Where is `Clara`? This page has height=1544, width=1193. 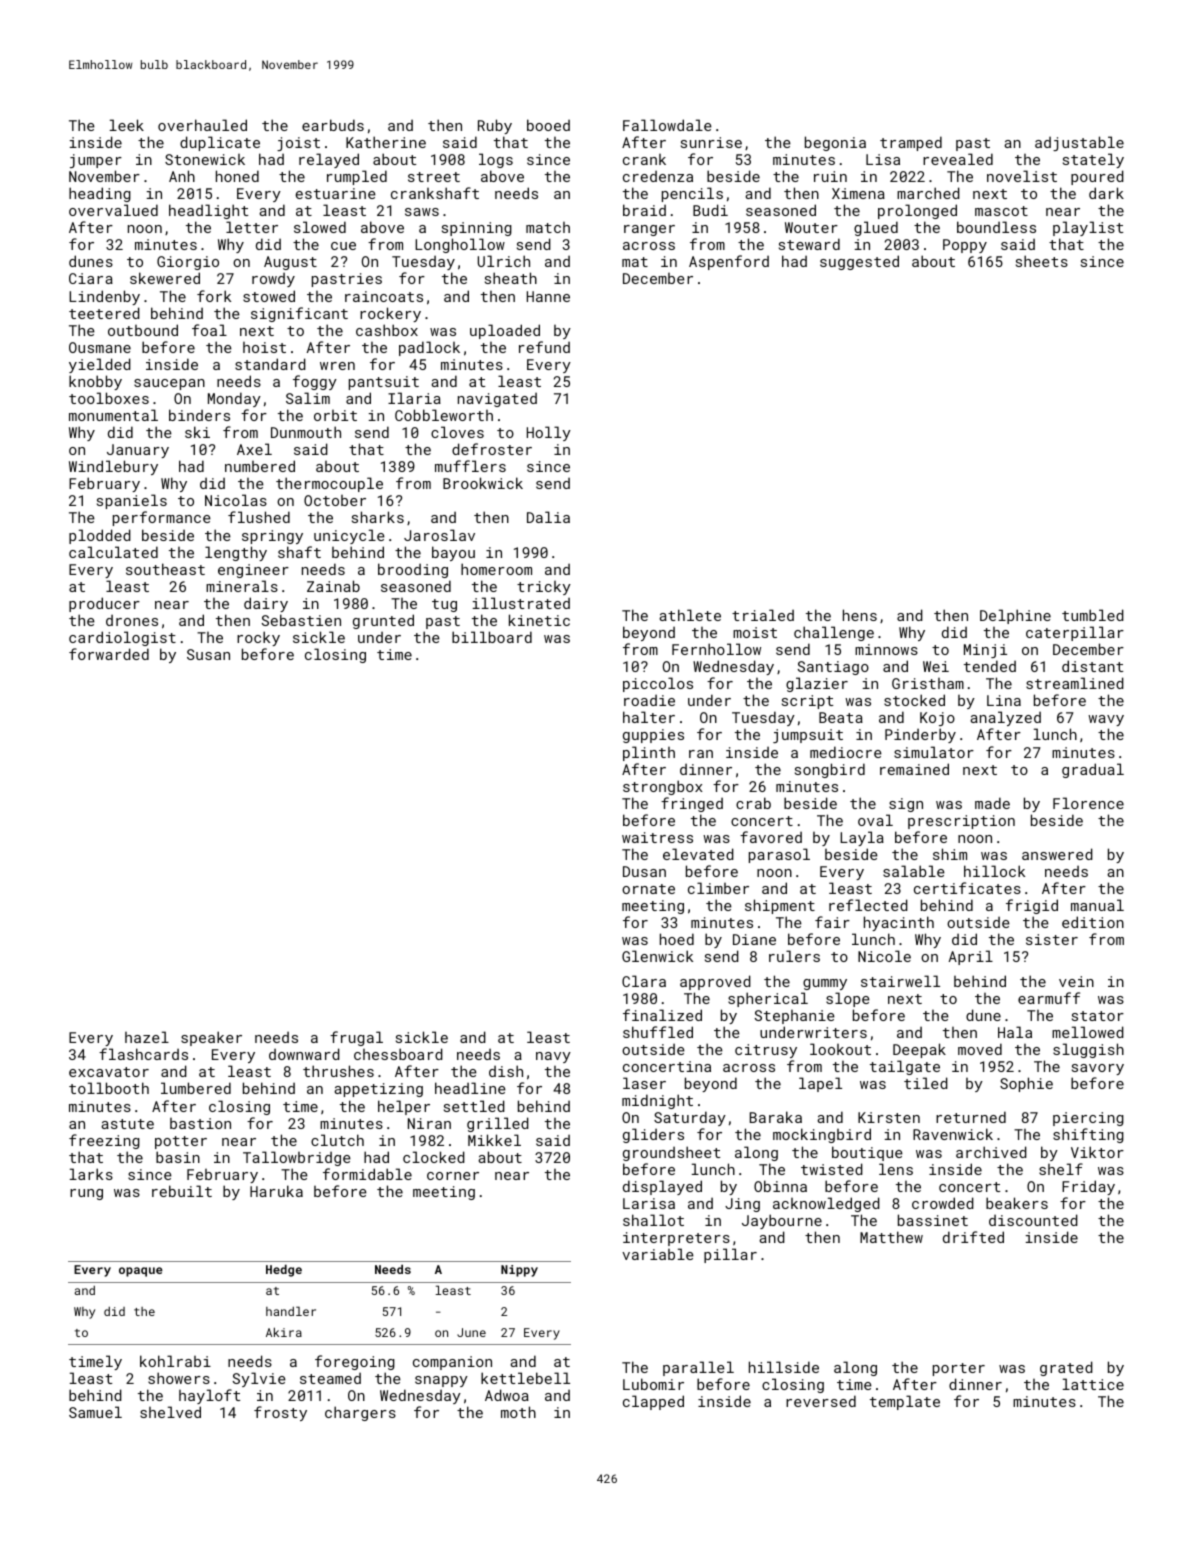 Clara is located at coordinates (644, 981).
